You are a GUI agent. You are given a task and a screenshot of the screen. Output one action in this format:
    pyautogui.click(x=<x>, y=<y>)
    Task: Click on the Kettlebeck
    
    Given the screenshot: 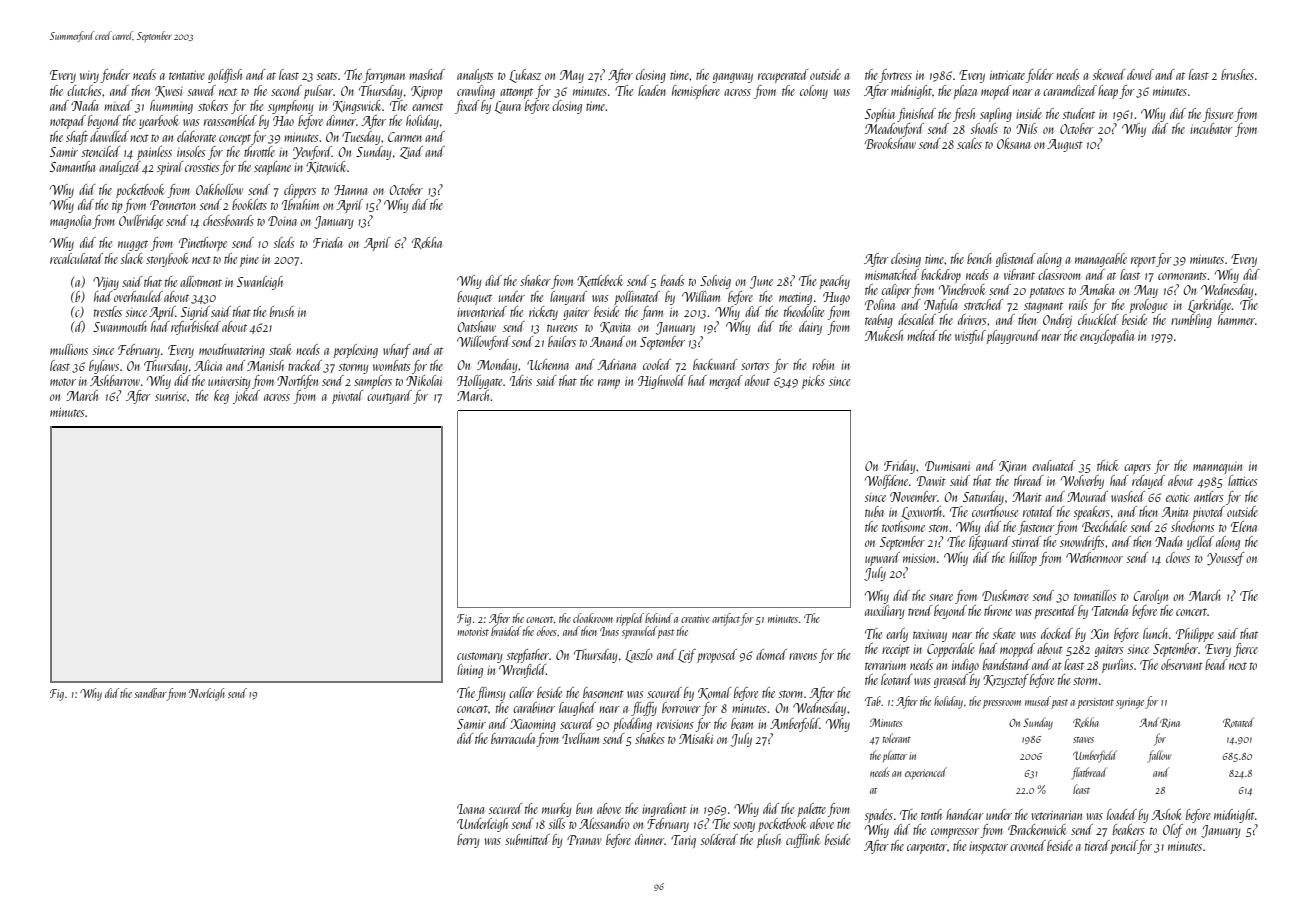 What is the action you would take?
    pyautogui.click(x=600, y=281)
